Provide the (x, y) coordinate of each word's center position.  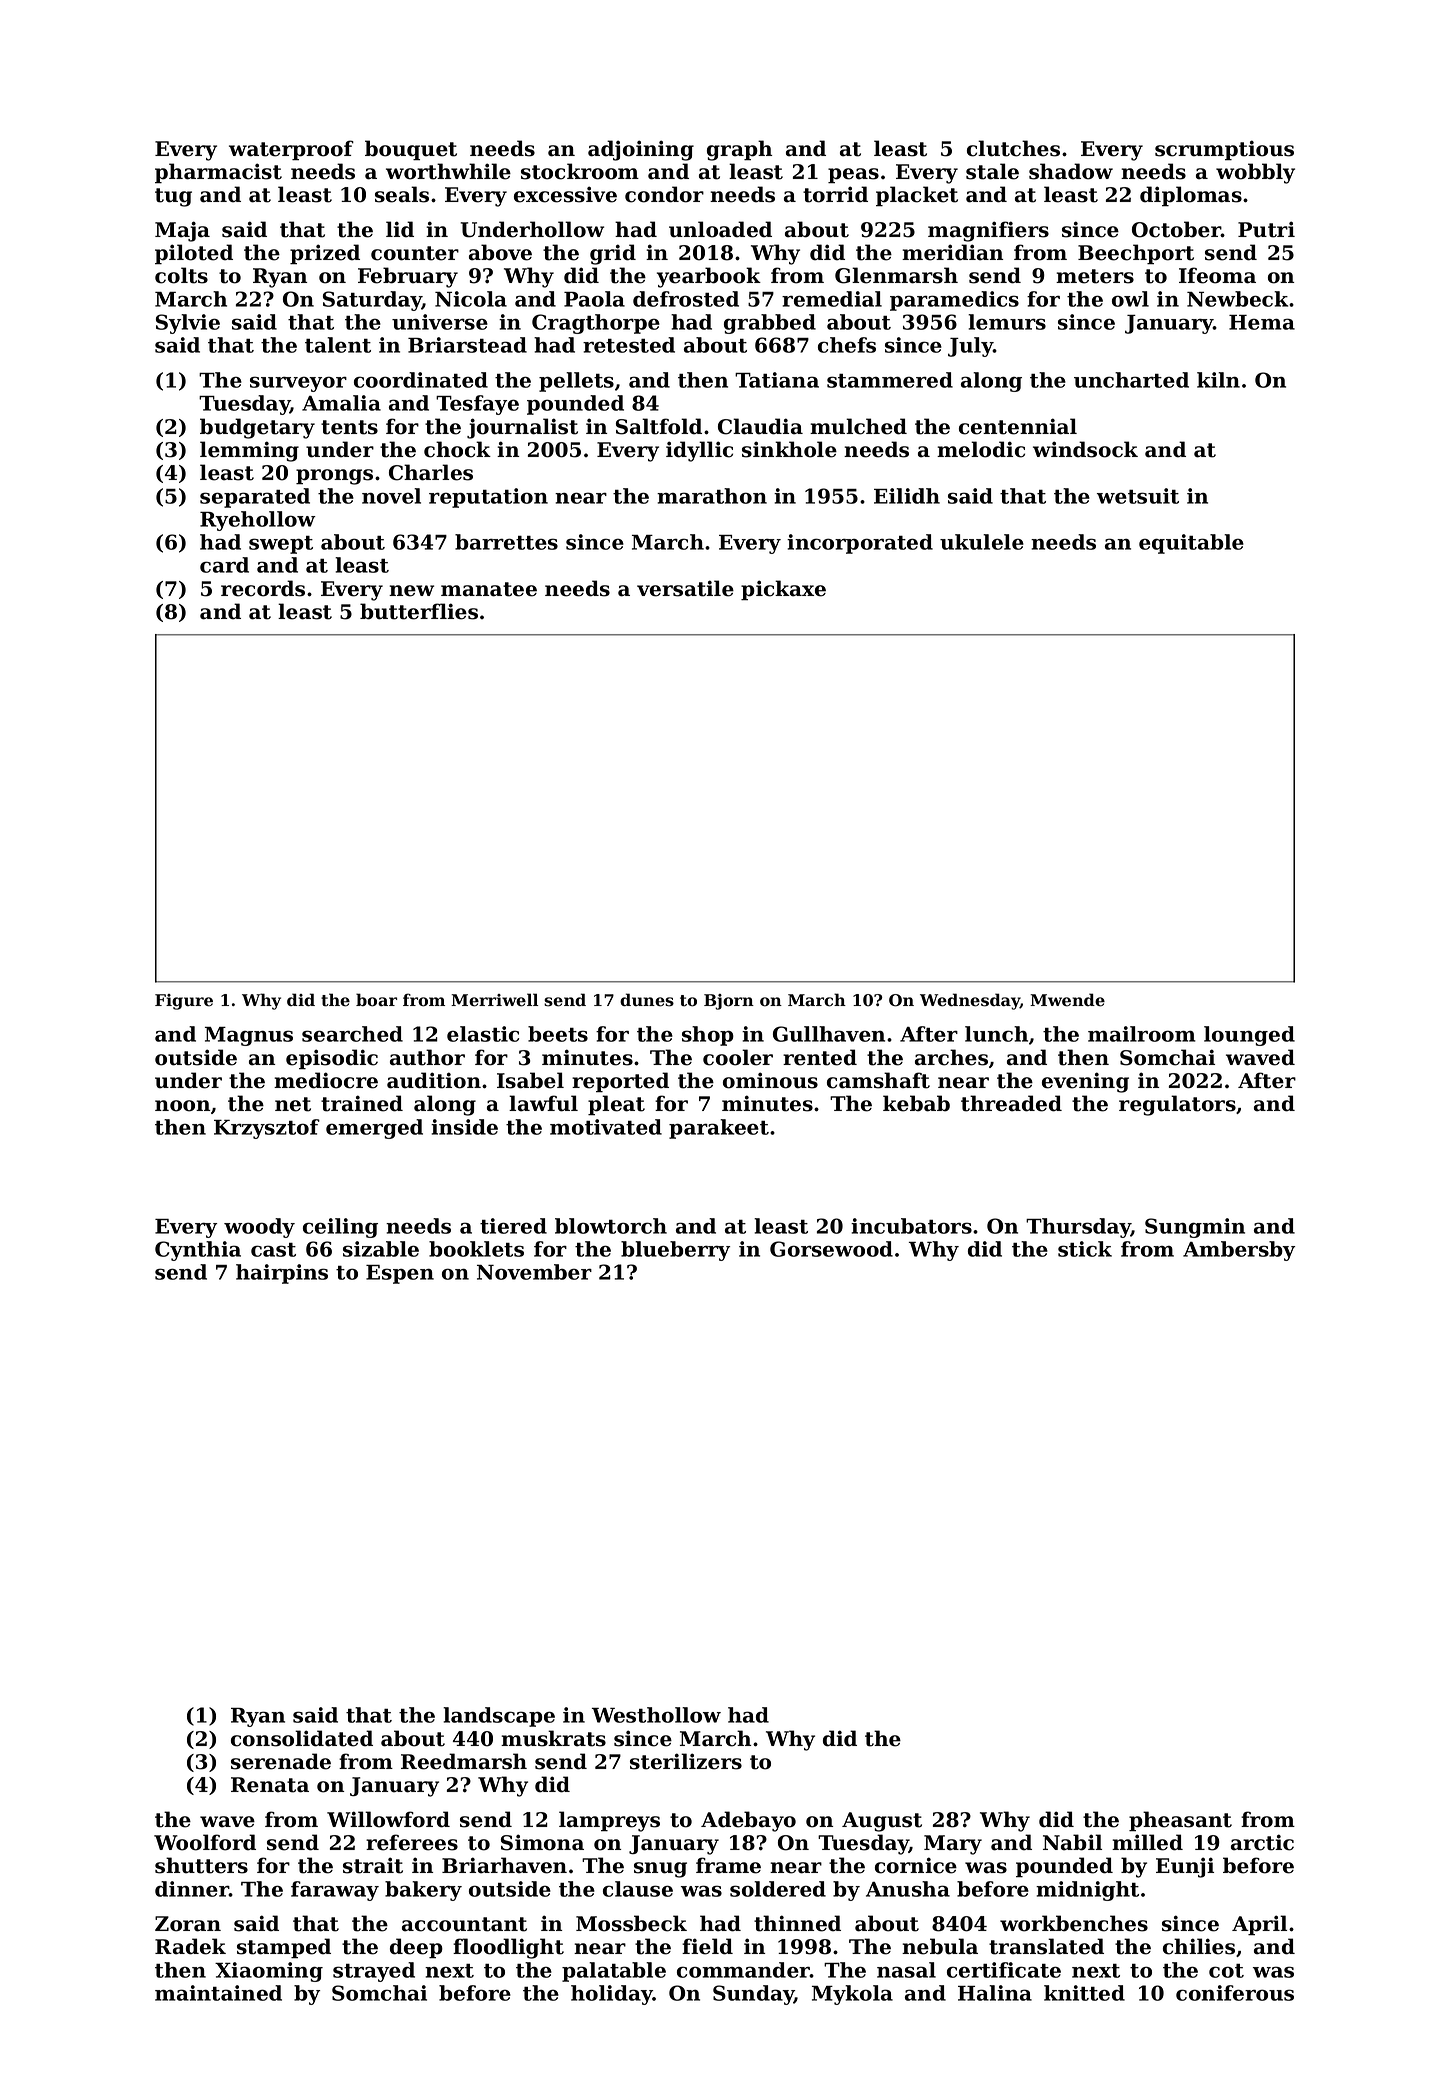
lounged (1249, 1036)
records (263, 588)
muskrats (553, 1738)
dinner (192, 1889)
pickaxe (783, 590)
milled (1147, 1842)
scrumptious (1224, 150)
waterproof (291, 150)
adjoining (641, 150)
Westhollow (656, 1715)
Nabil (1072, 1842)
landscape (499, 1717)
